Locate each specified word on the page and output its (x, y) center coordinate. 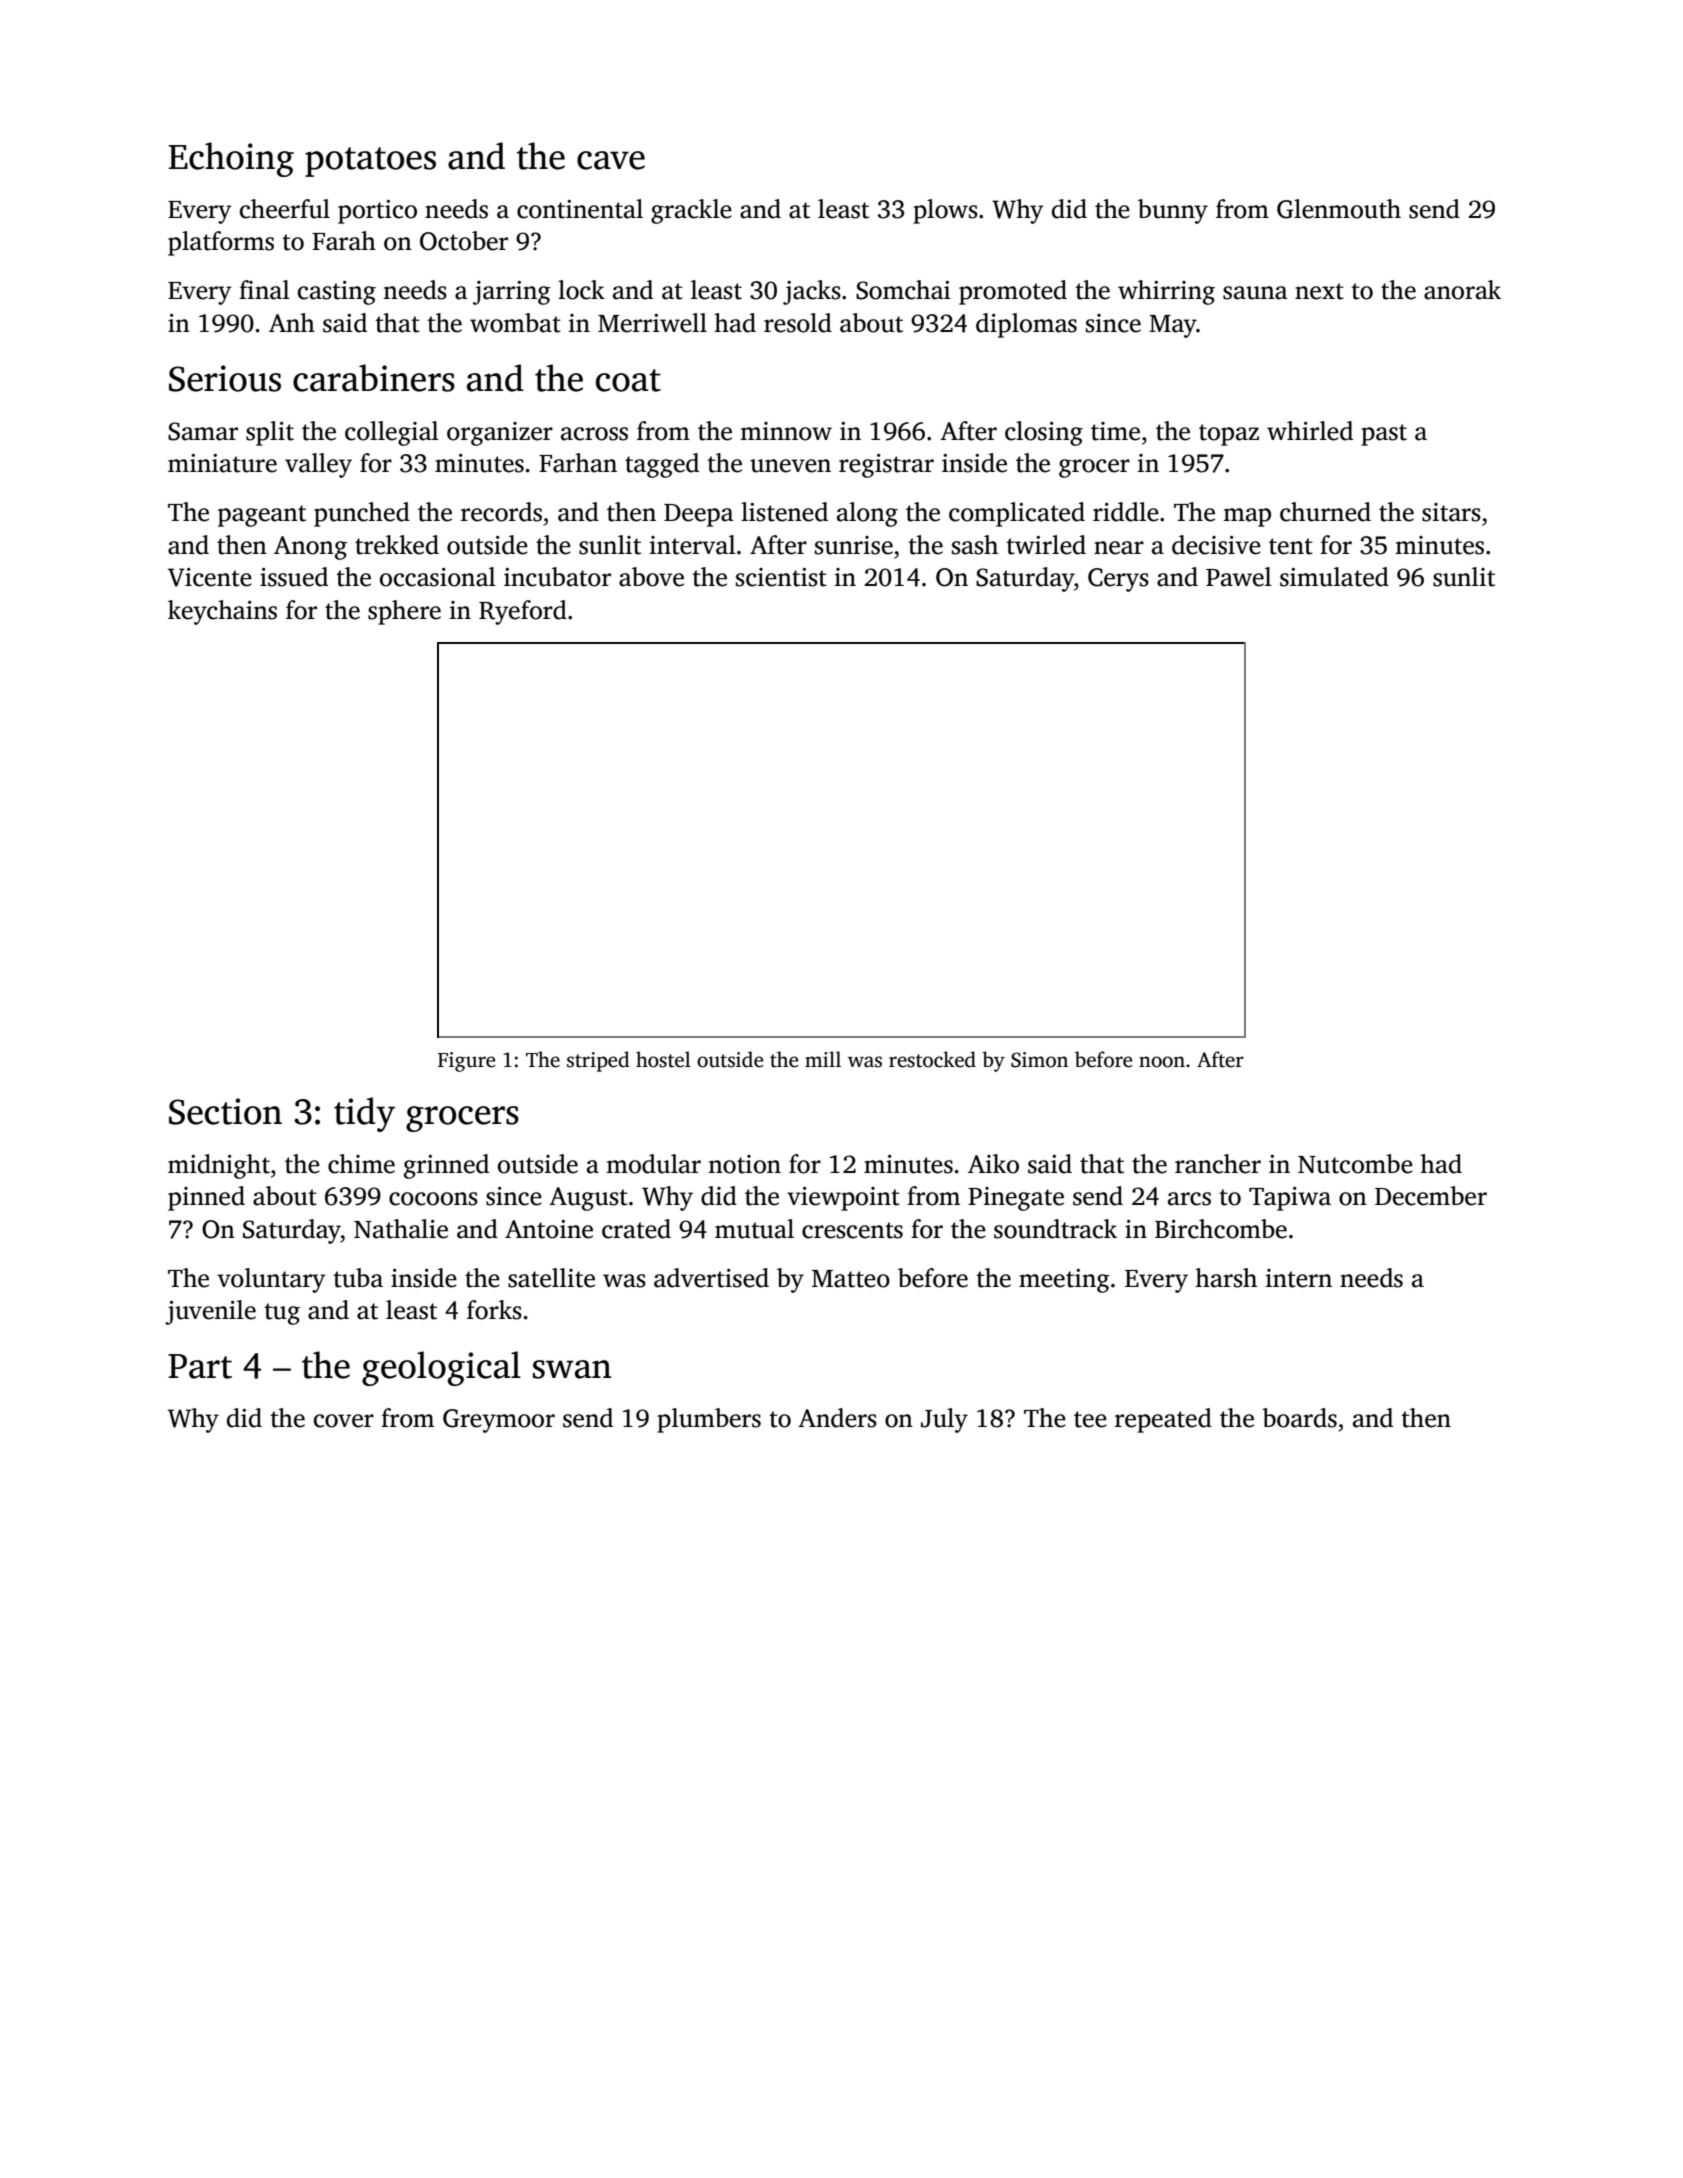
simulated (1334, 577)
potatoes (370, 162)
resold (798, 323)
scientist (781, 577)
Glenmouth (1339, 209)
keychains (222, 612)
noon (1162, 1062)
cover (344, 1421)
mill (823, 1059)
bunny (1173, 211)
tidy (364, 1114)
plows (945, 211)
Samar (203, 431)
